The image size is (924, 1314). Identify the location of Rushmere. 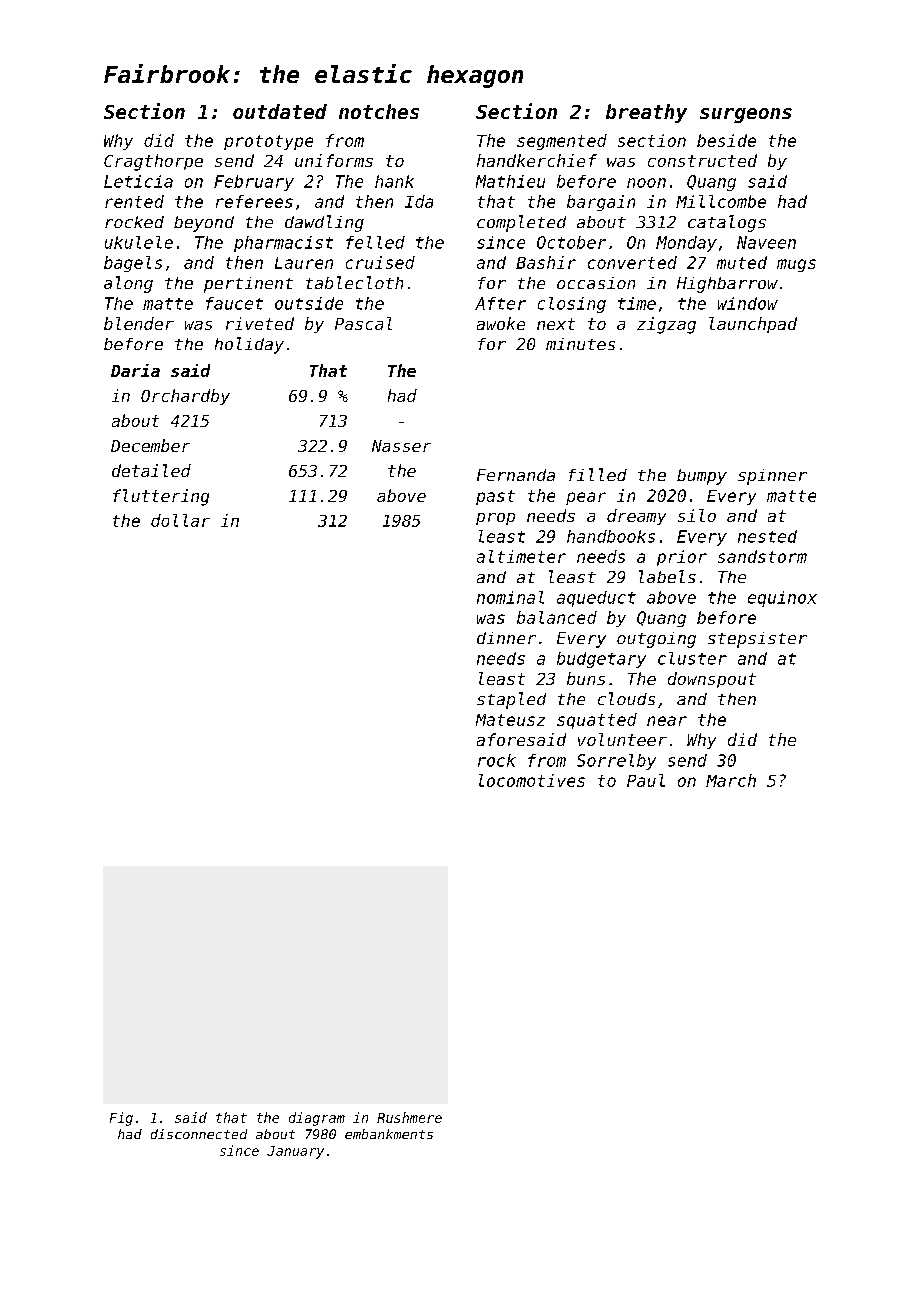
(409, 1117).
